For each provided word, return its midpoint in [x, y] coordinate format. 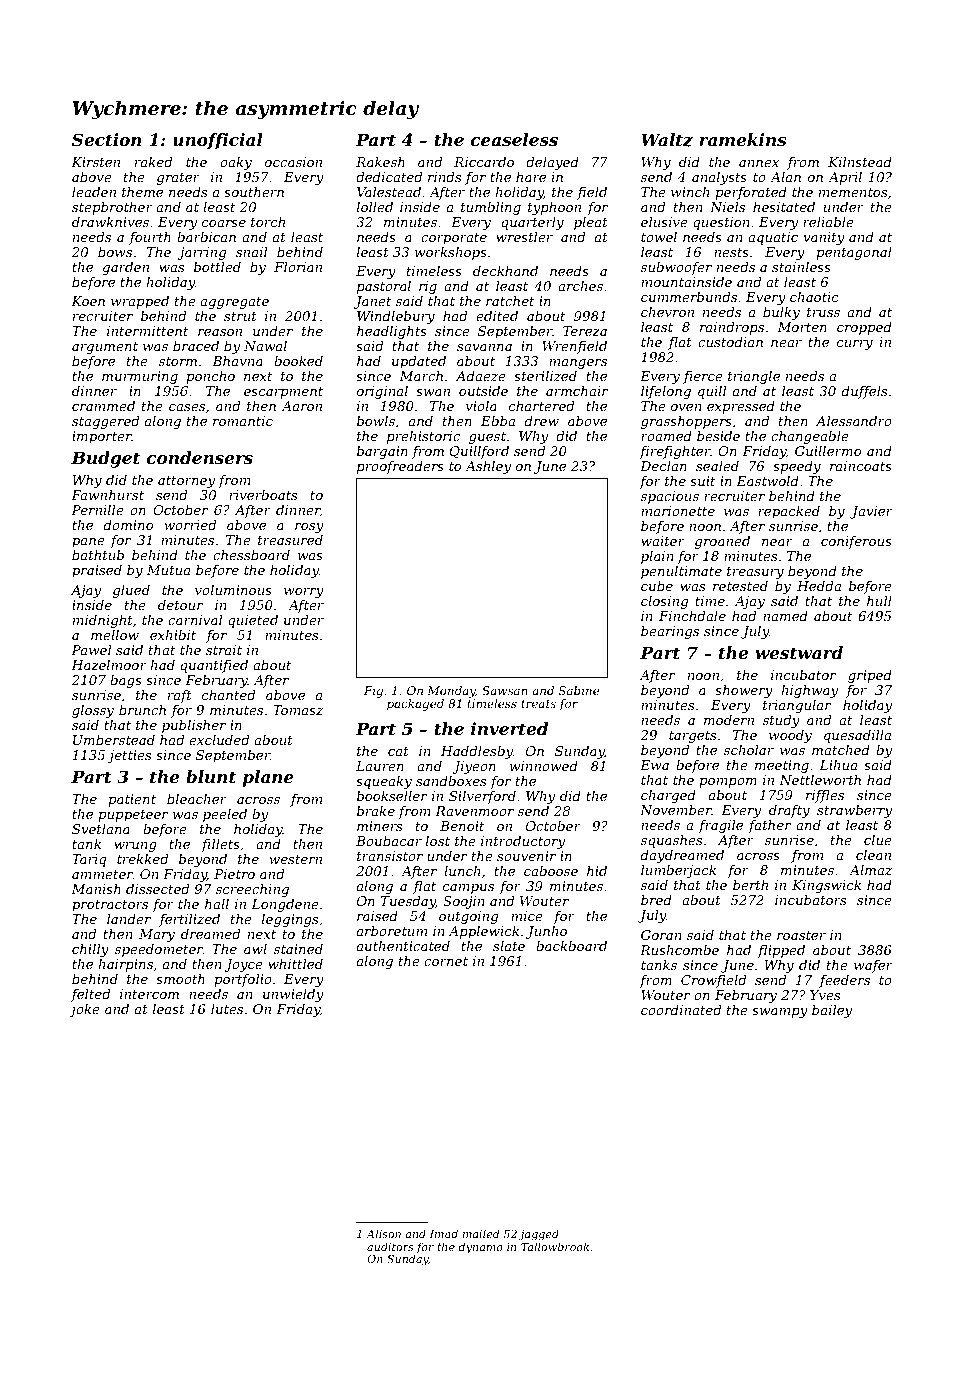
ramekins [742, 139]
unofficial [218, 141]
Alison [383, 1233]
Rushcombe [679, 950]
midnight [103, 621]
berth [750, 885]
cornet [446, 961]
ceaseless [514, 139]
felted [90, 995]
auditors [390, 1246]
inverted [509, 728]
